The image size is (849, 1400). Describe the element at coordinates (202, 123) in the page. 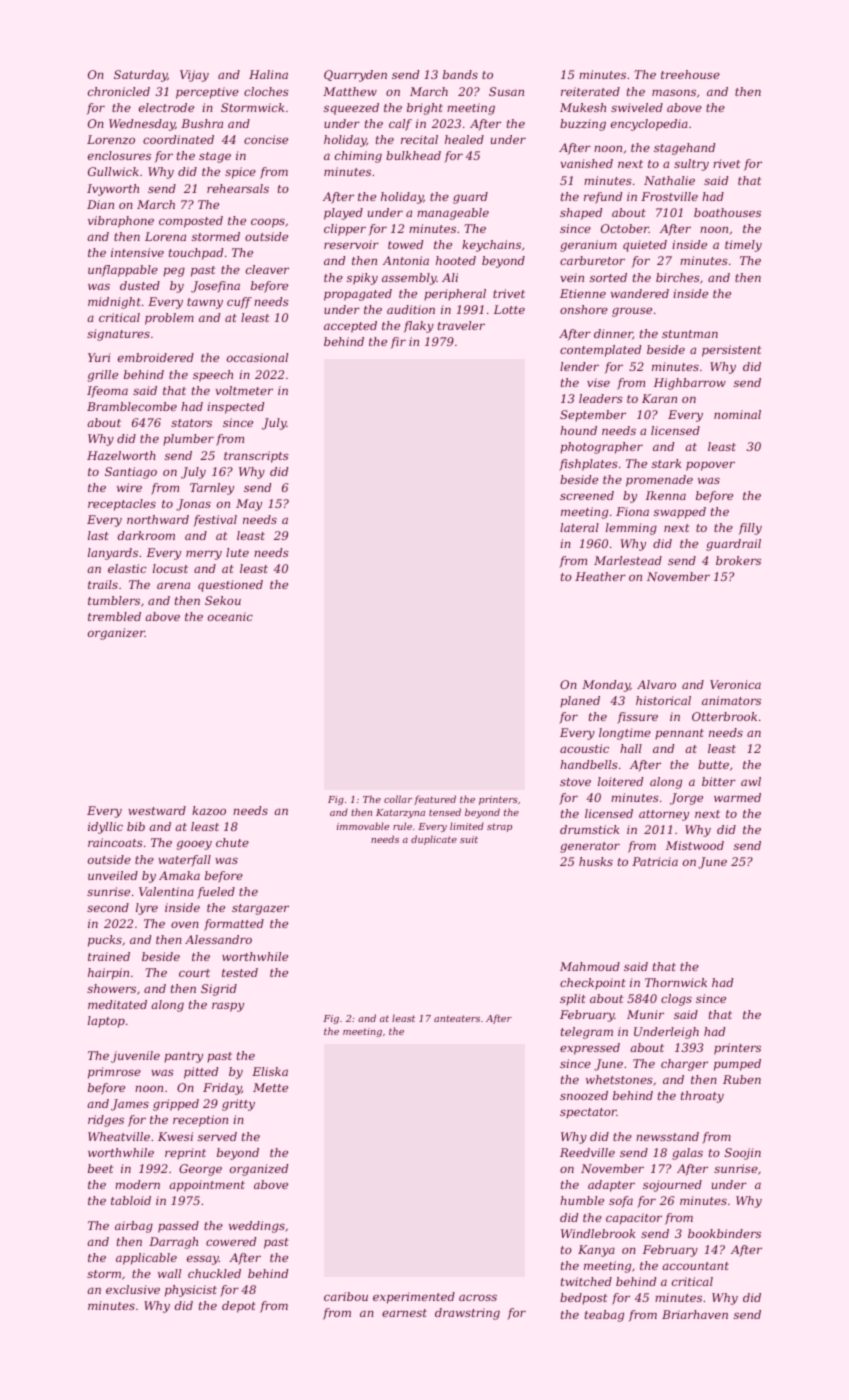

I see `Bushra` at that location.
